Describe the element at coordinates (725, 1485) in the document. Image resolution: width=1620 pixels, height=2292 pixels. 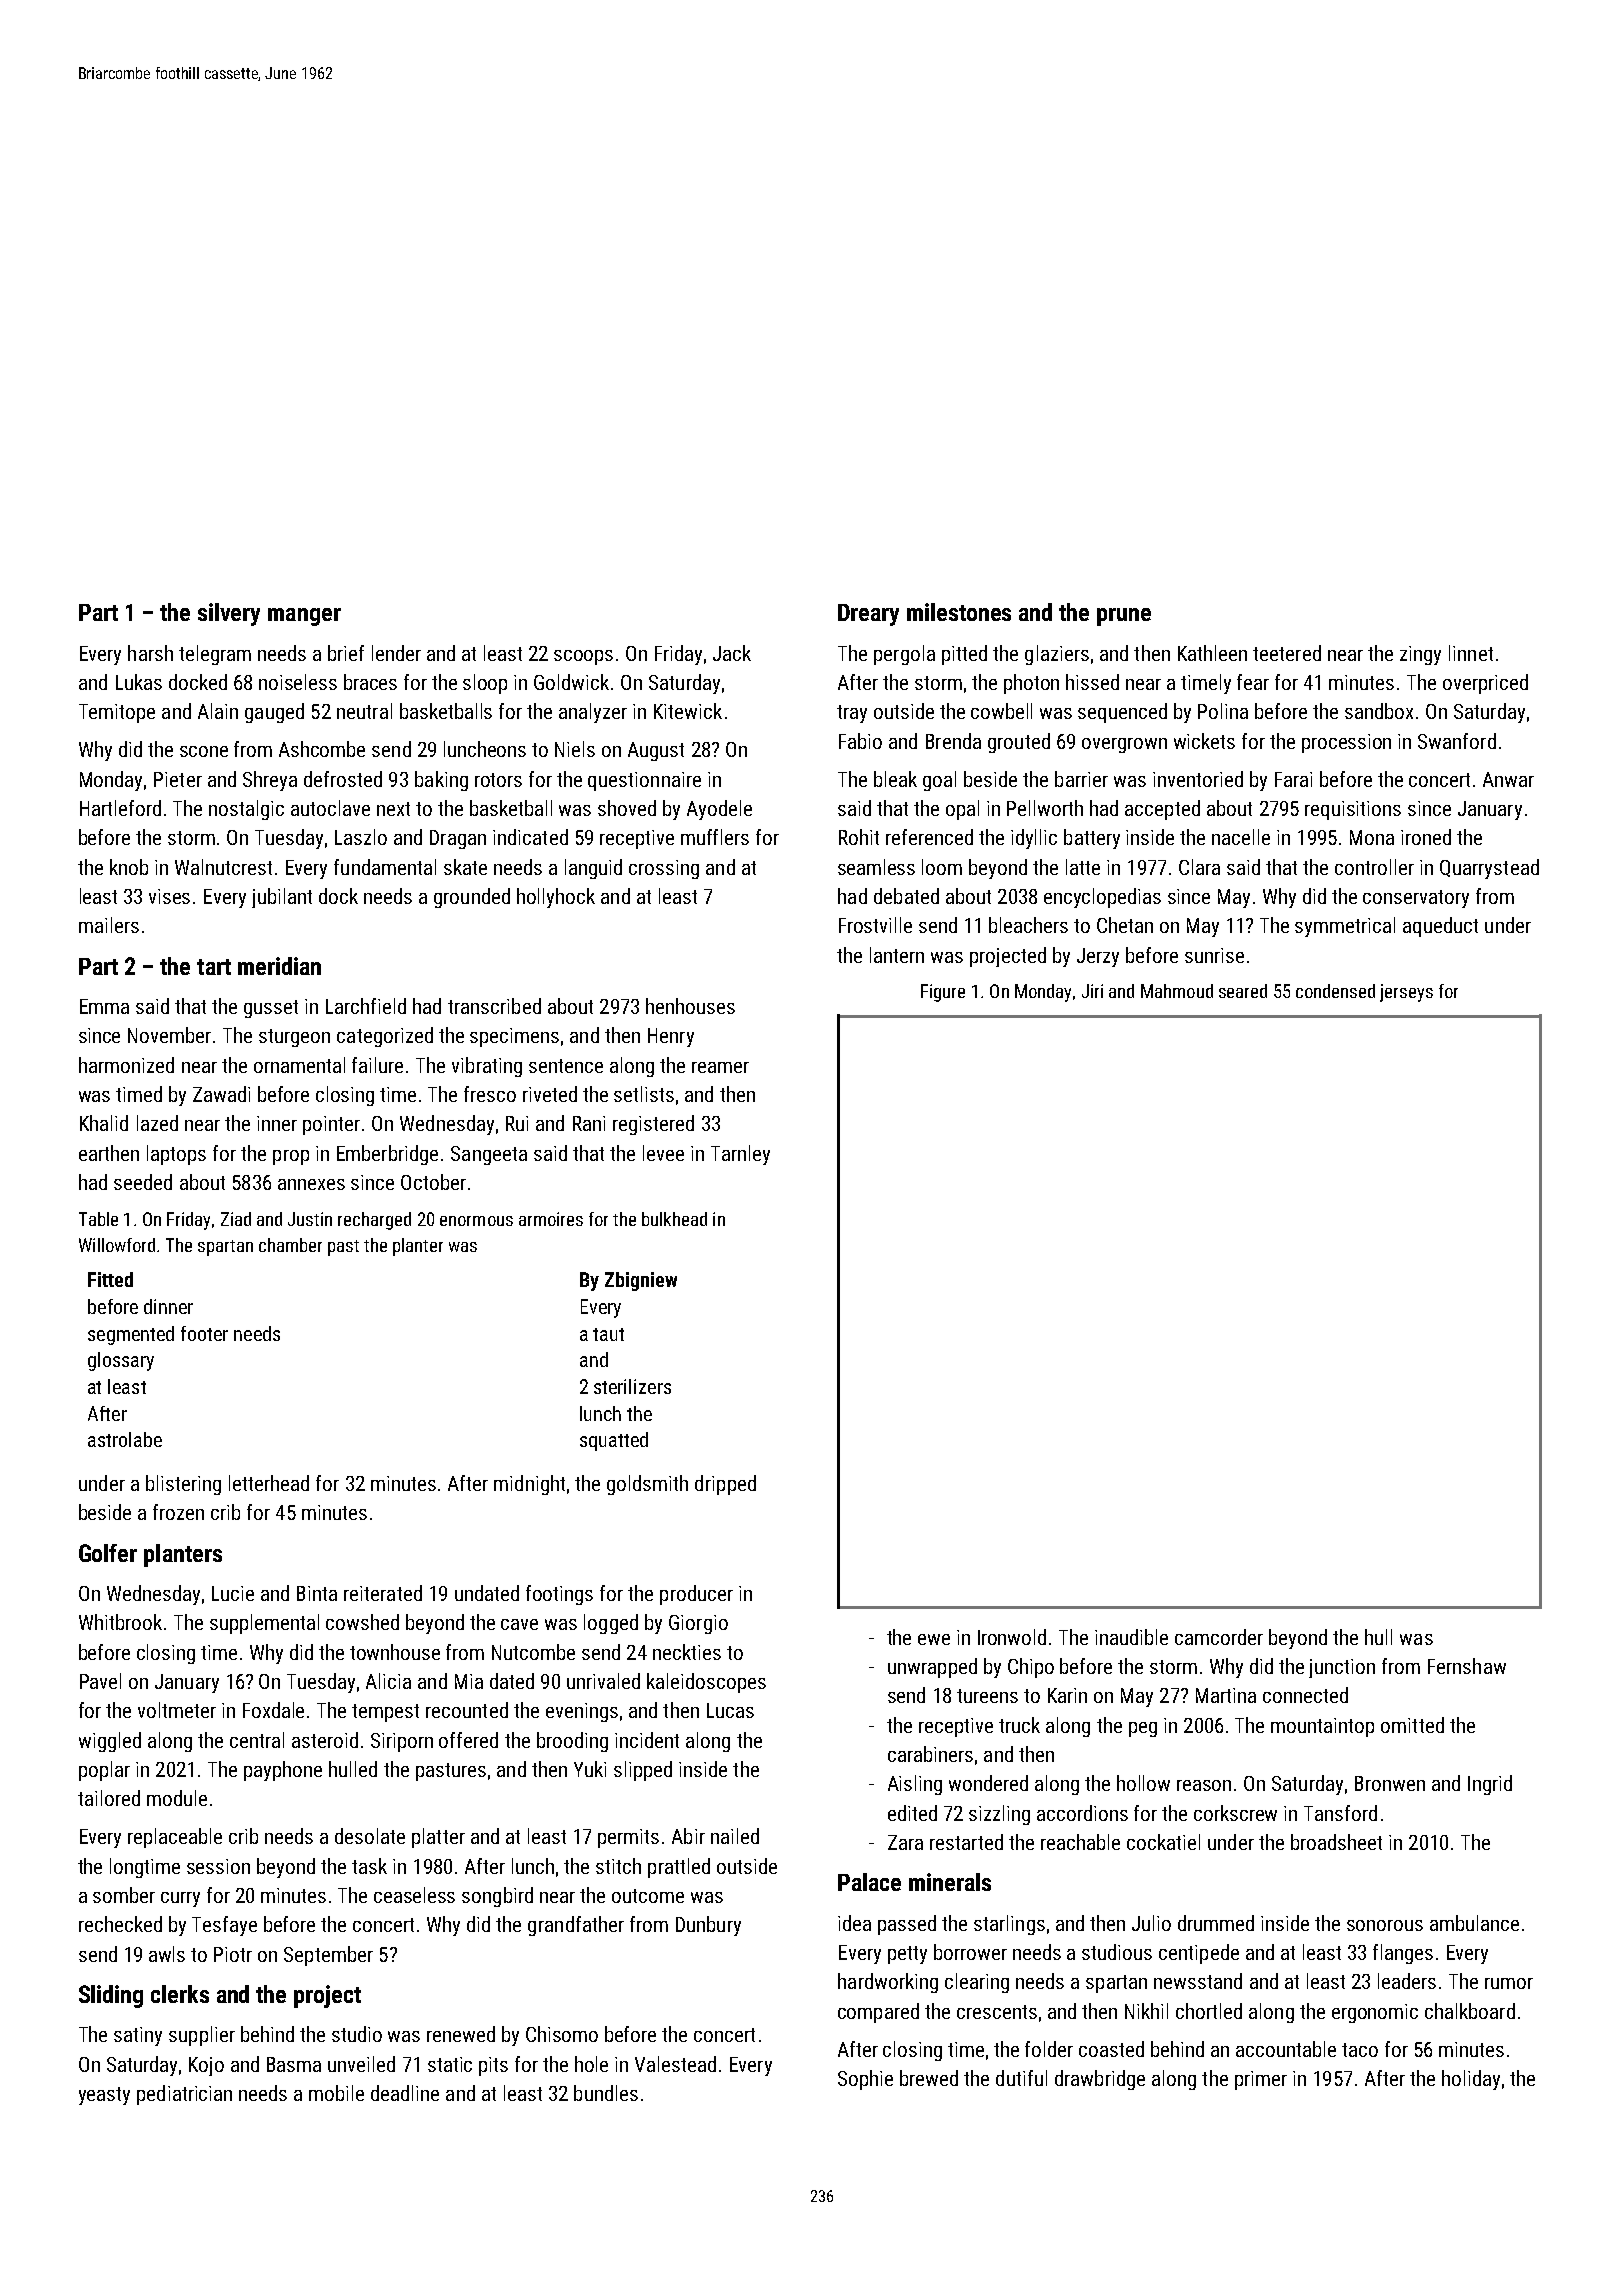
I see `dripped` at that location.
